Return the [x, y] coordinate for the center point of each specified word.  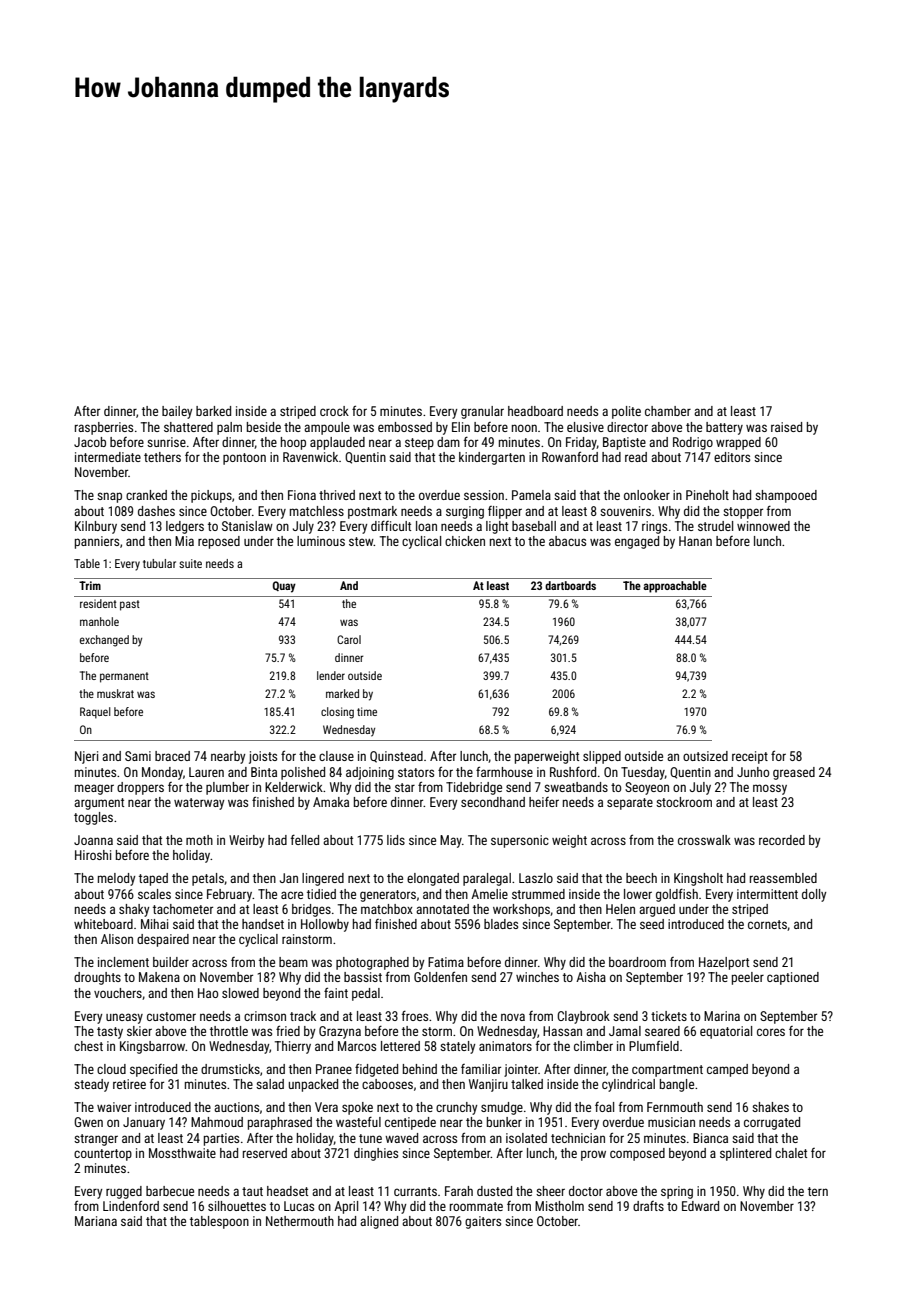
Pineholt [707, 495]
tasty [110, 1033]
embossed [405, 427]
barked [213, 411]
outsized [705, 756]
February [229, 895]
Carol [349, 639]
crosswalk [704, 840]
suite [190, 563]
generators [388, 896]
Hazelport [724, 963]
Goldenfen [440, 976]
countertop [103, 1155]
